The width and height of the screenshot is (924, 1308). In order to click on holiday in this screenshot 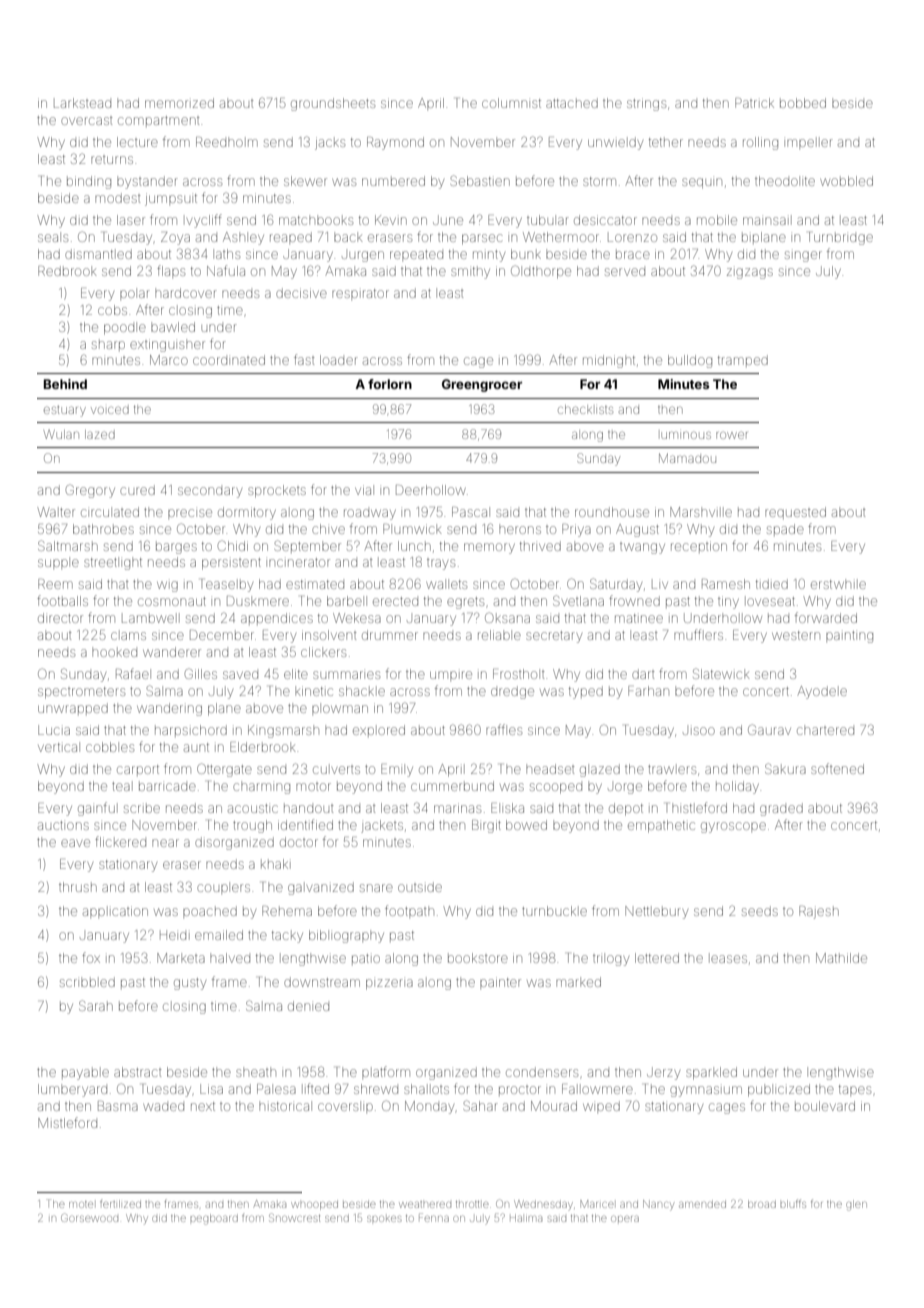, I will do `click(737, 787)`.
